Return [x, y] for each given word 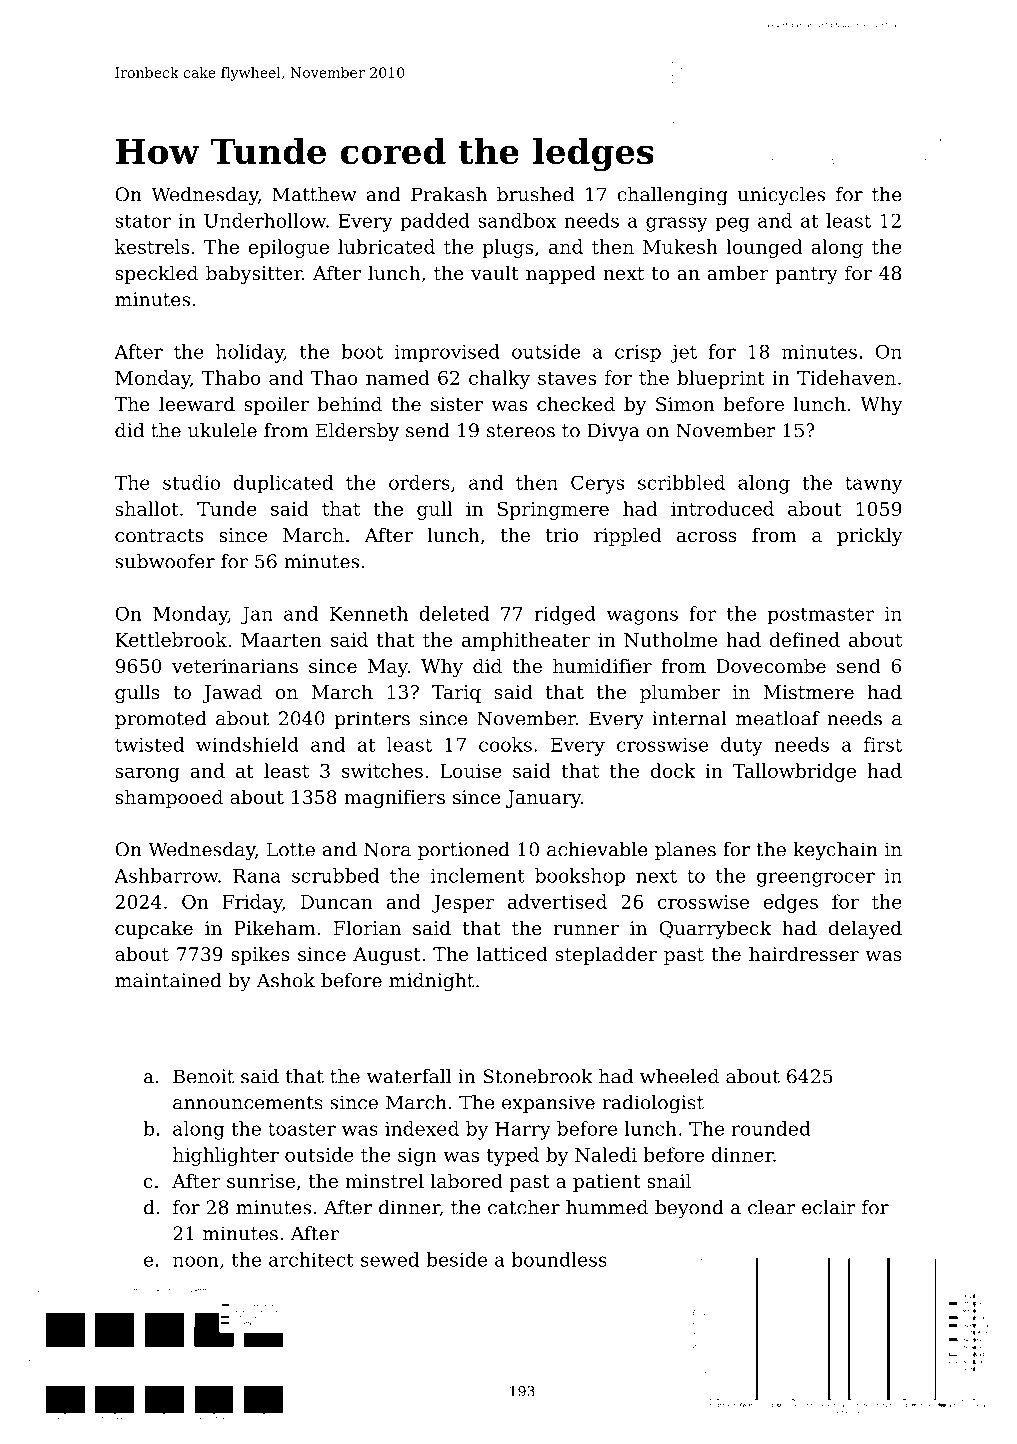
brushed [535, 194]
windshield [247, 744]
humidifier [602, 665]
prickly [870, 536]
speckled [157, 274]
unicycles [781, 196]
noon [196, 1261]
